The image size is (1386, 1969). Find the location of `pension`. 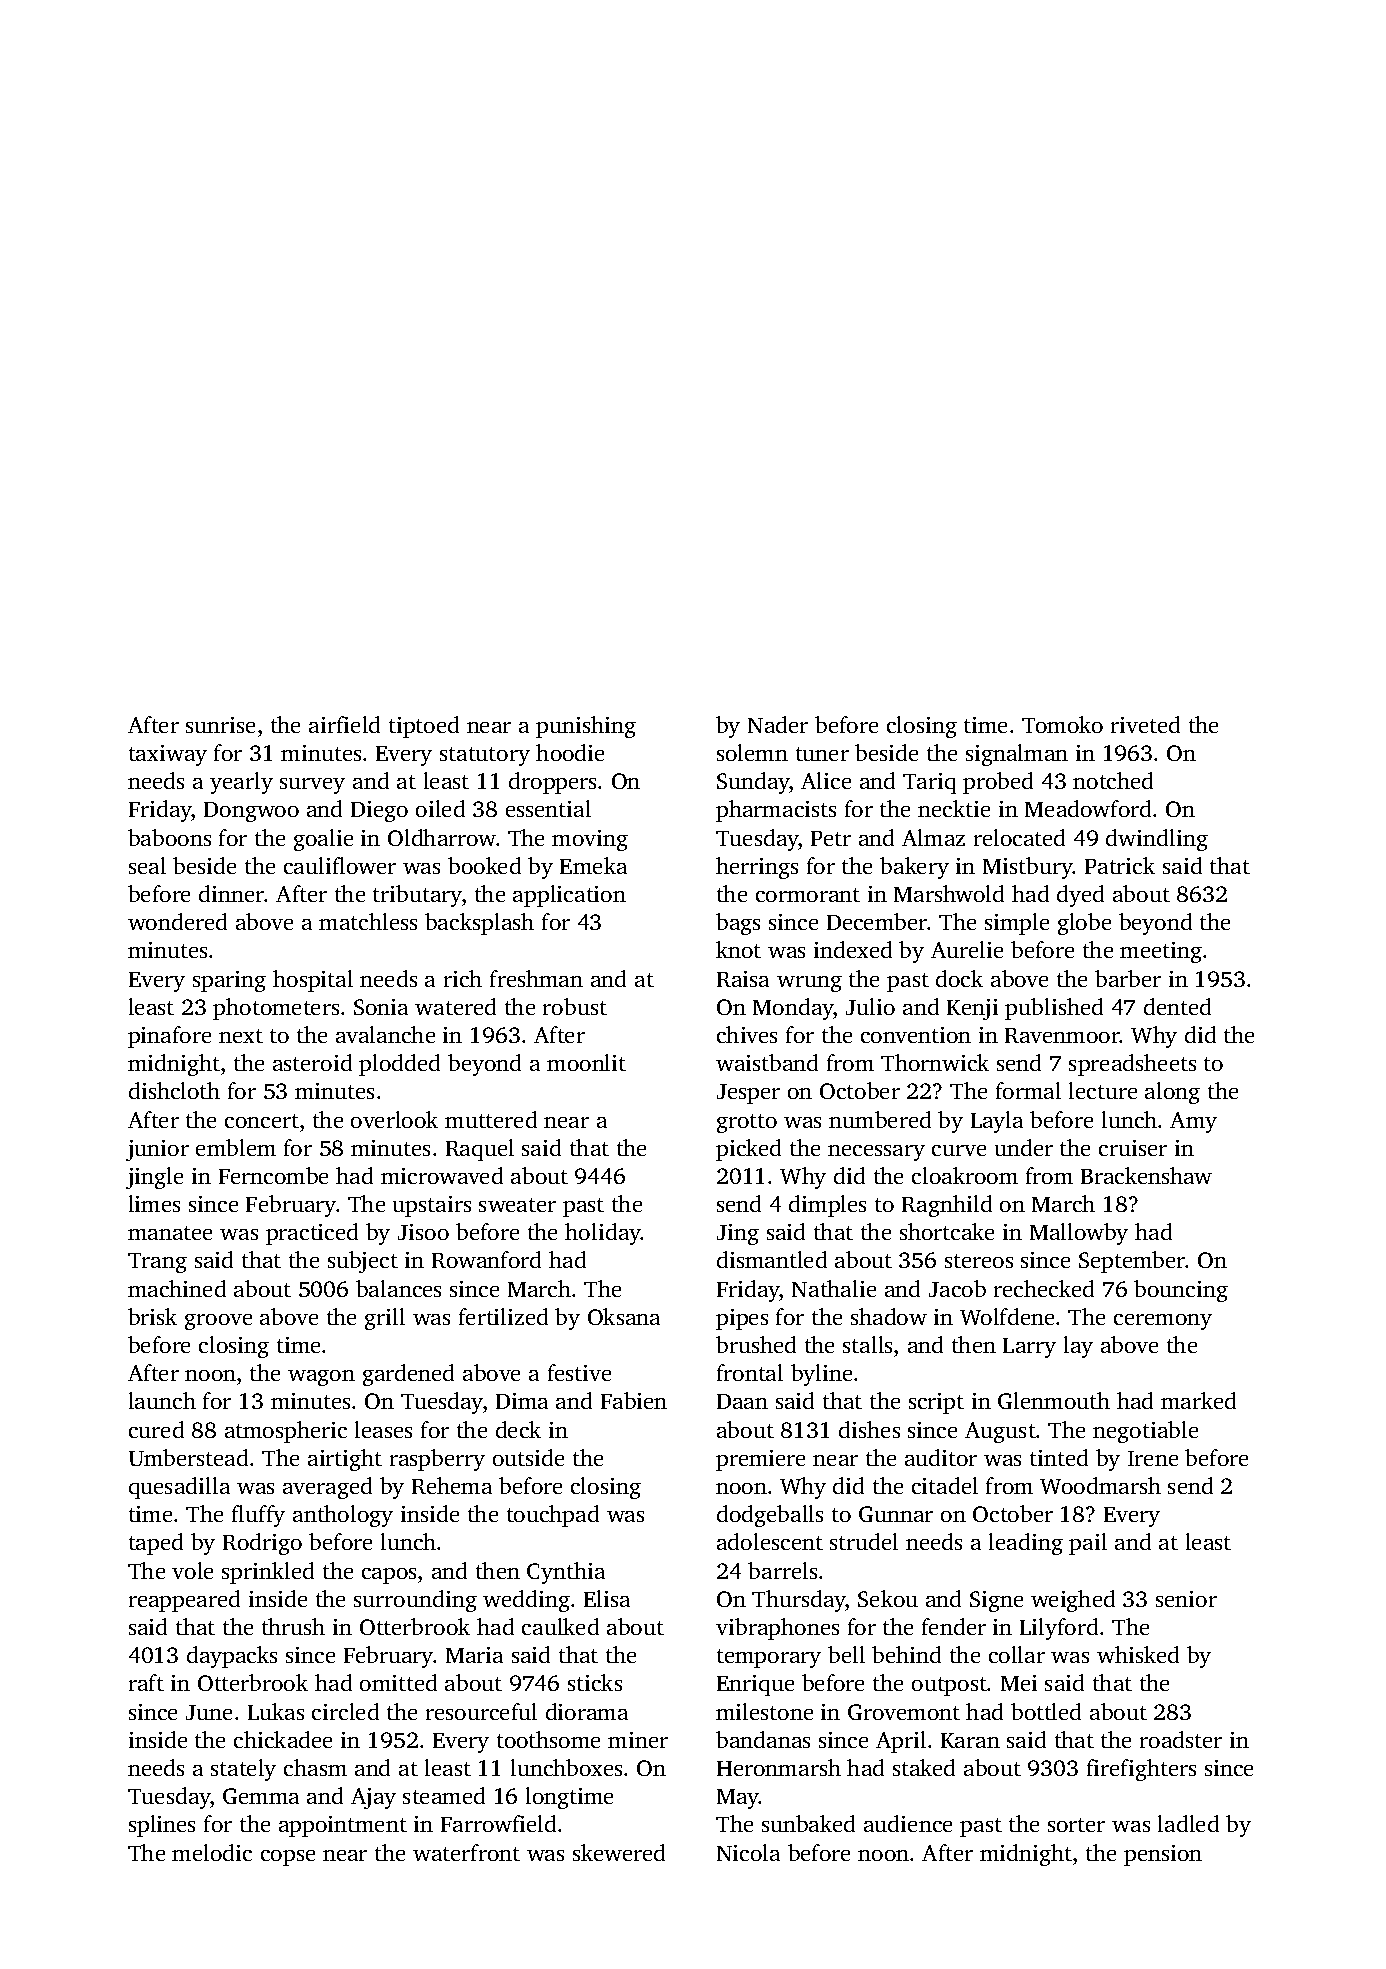

pension is located at coordinates (1163, 1855).
